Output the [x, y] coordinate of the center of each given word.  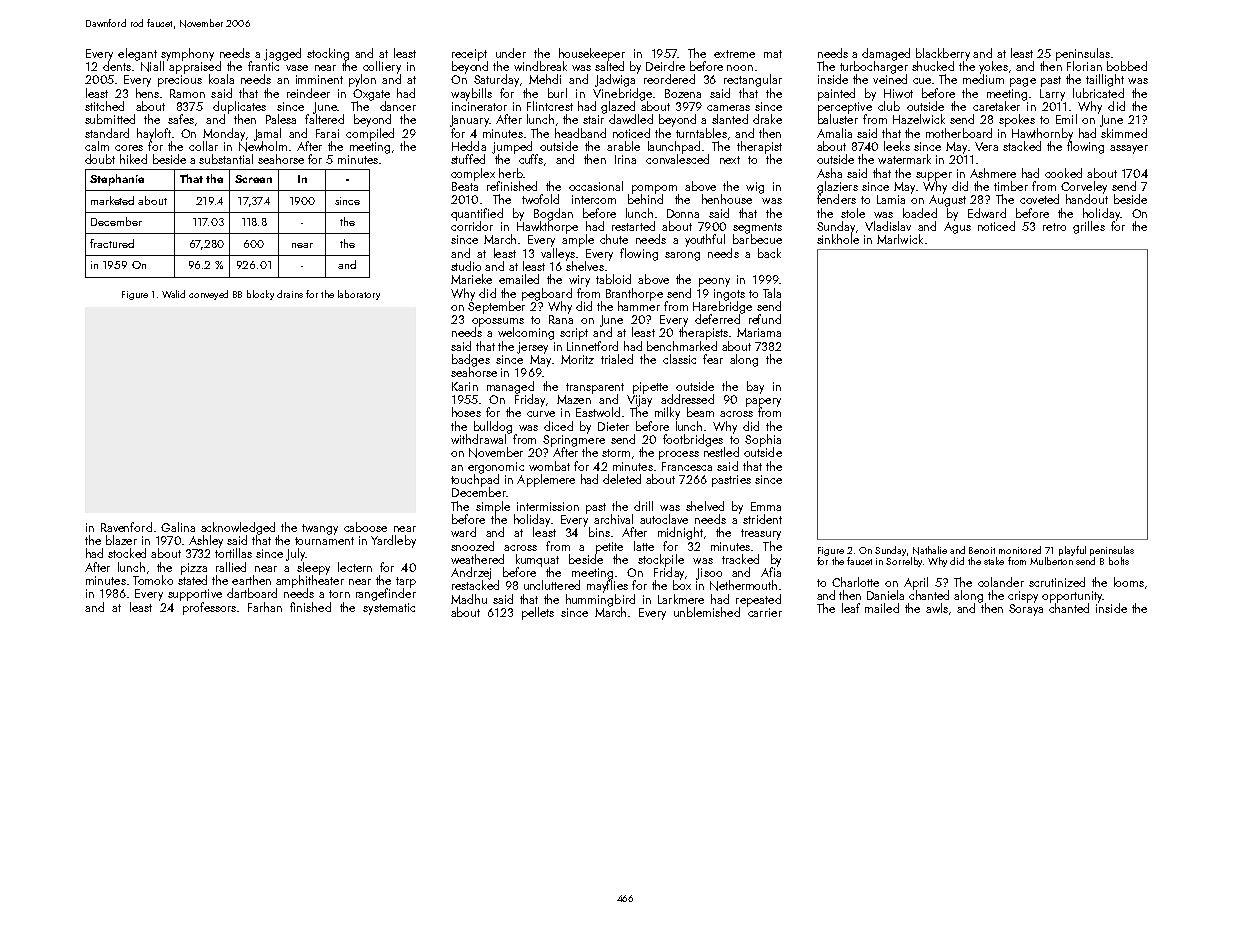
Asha [829, 173]
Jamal [267, 134]
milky [667, 413]
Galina [178, 527]
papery [763, 402]
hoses [466, 412]
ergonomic [496, 468]
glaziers [837, 187]
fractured [112, 243]
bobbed [1127, 66]
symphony [187, 54]
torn [339, 594]
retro [1054, 227]
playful [1072, 551]
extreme [734, 54]
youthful [705, 240]
